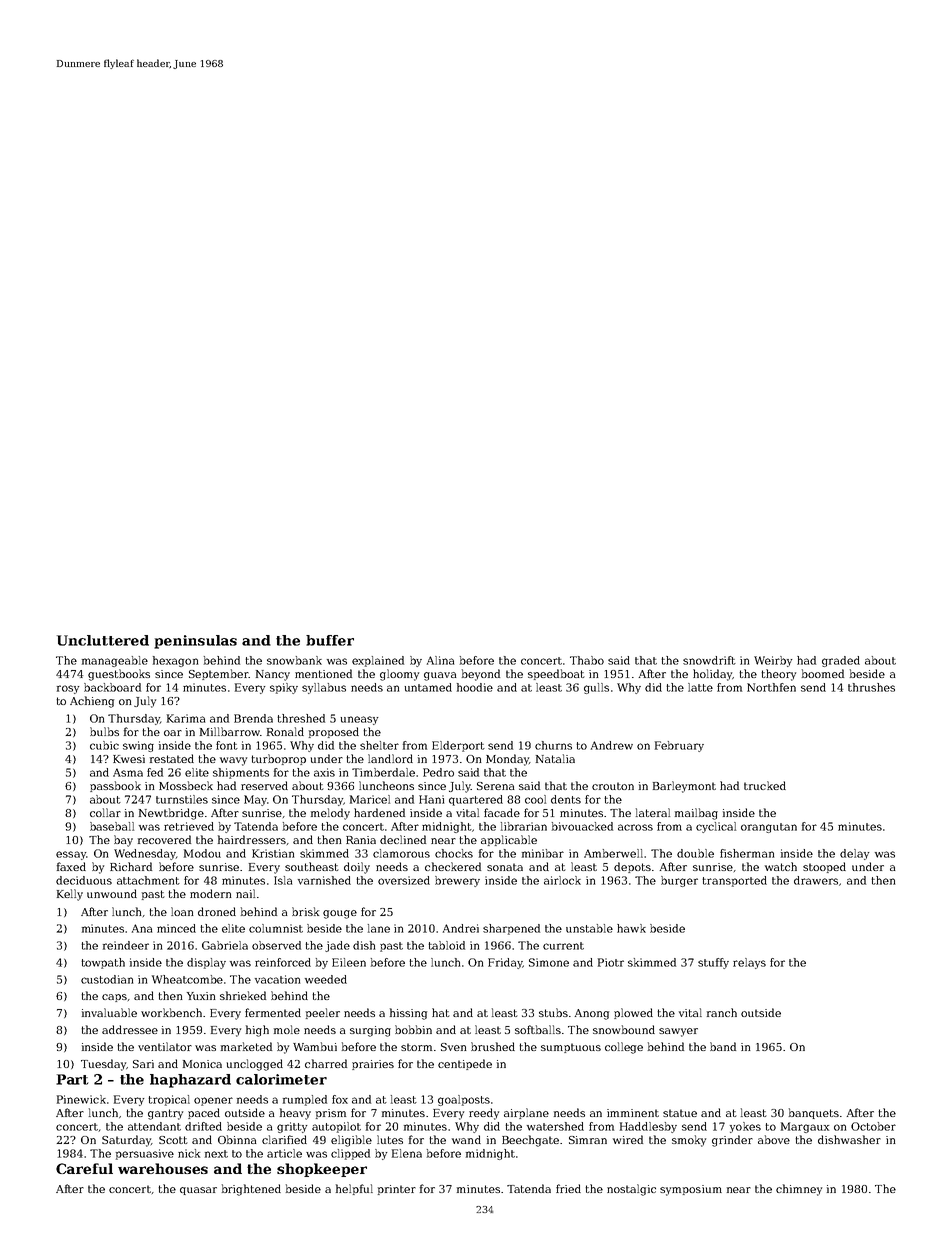  I want to click on hissing, so click(408, 1014).
